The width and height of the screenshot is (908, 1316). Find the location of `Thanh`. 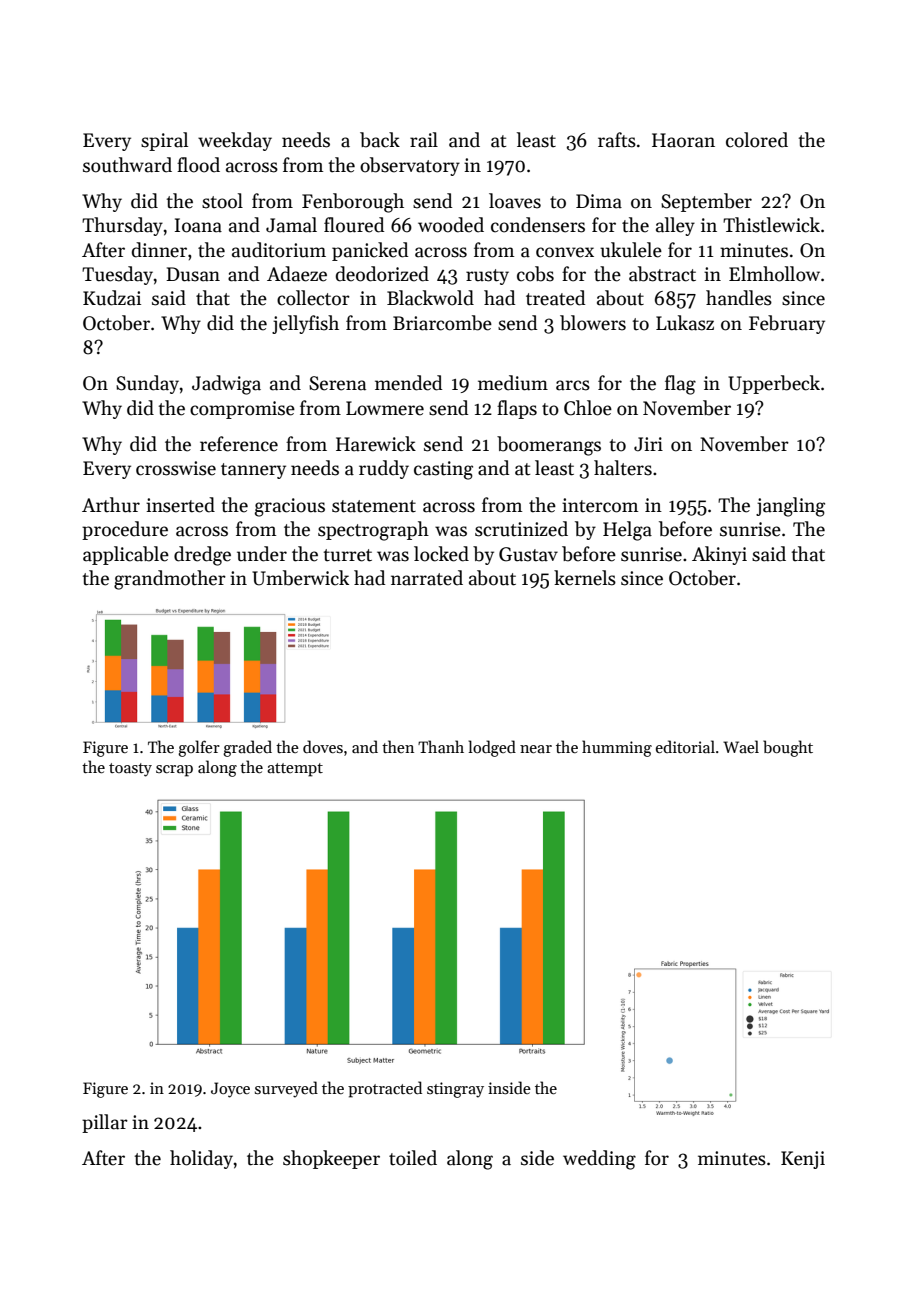

Thanh is located at coordinates (441, 746).
